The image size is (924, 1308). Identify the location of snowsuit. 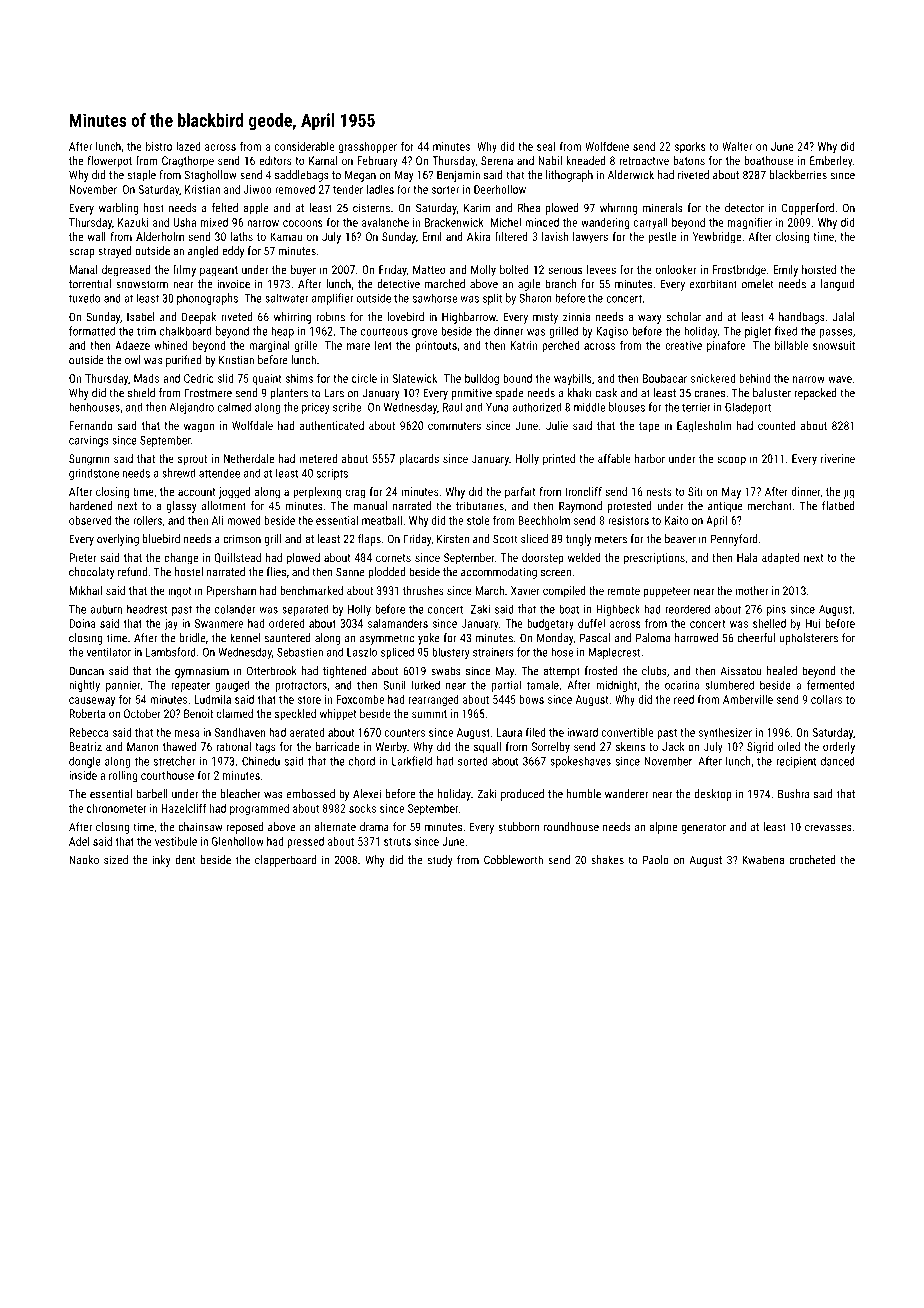
(834, 345).
